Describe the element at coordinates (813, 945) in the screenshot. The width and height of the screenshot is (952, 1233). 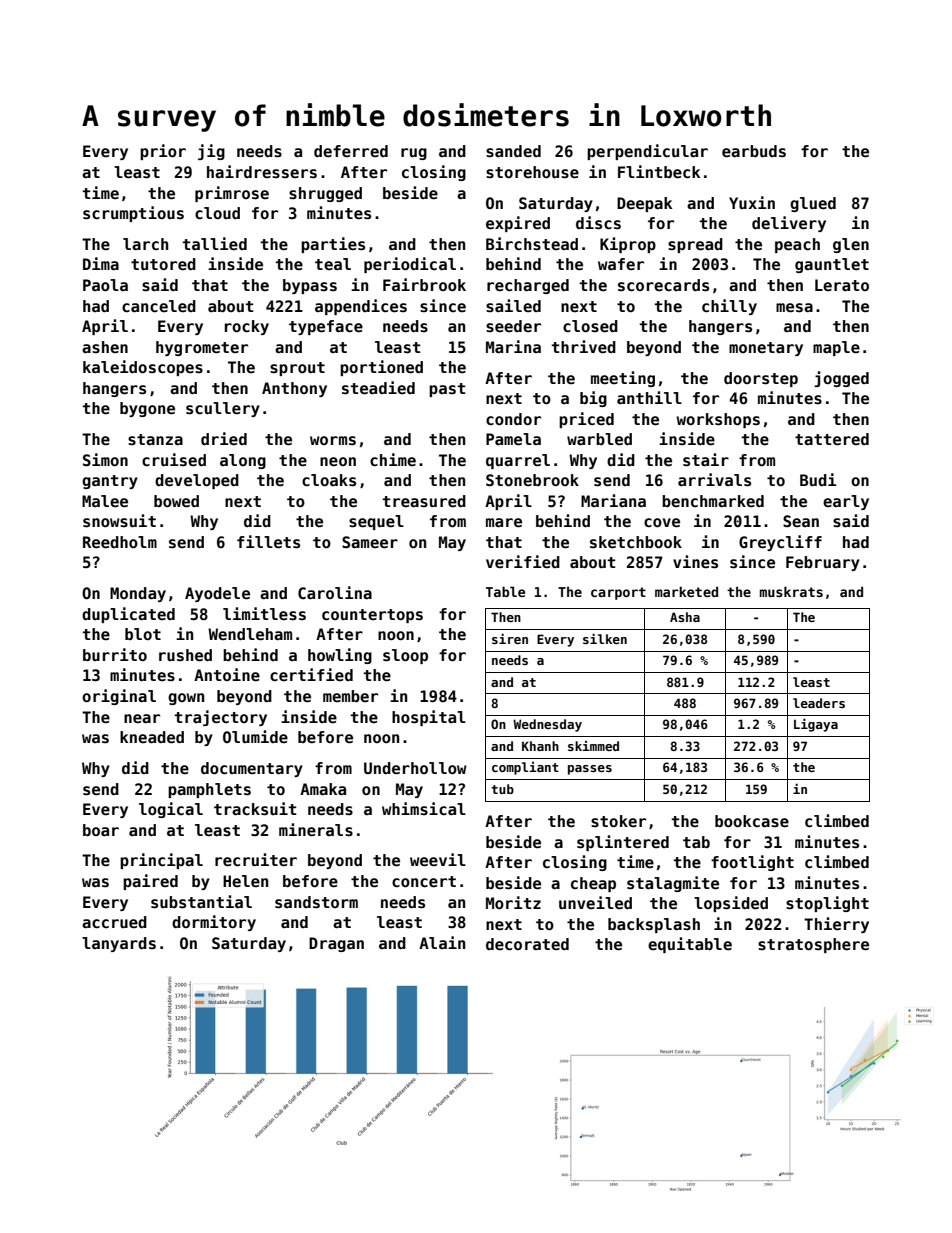
I see `stratosphere` at that location.
